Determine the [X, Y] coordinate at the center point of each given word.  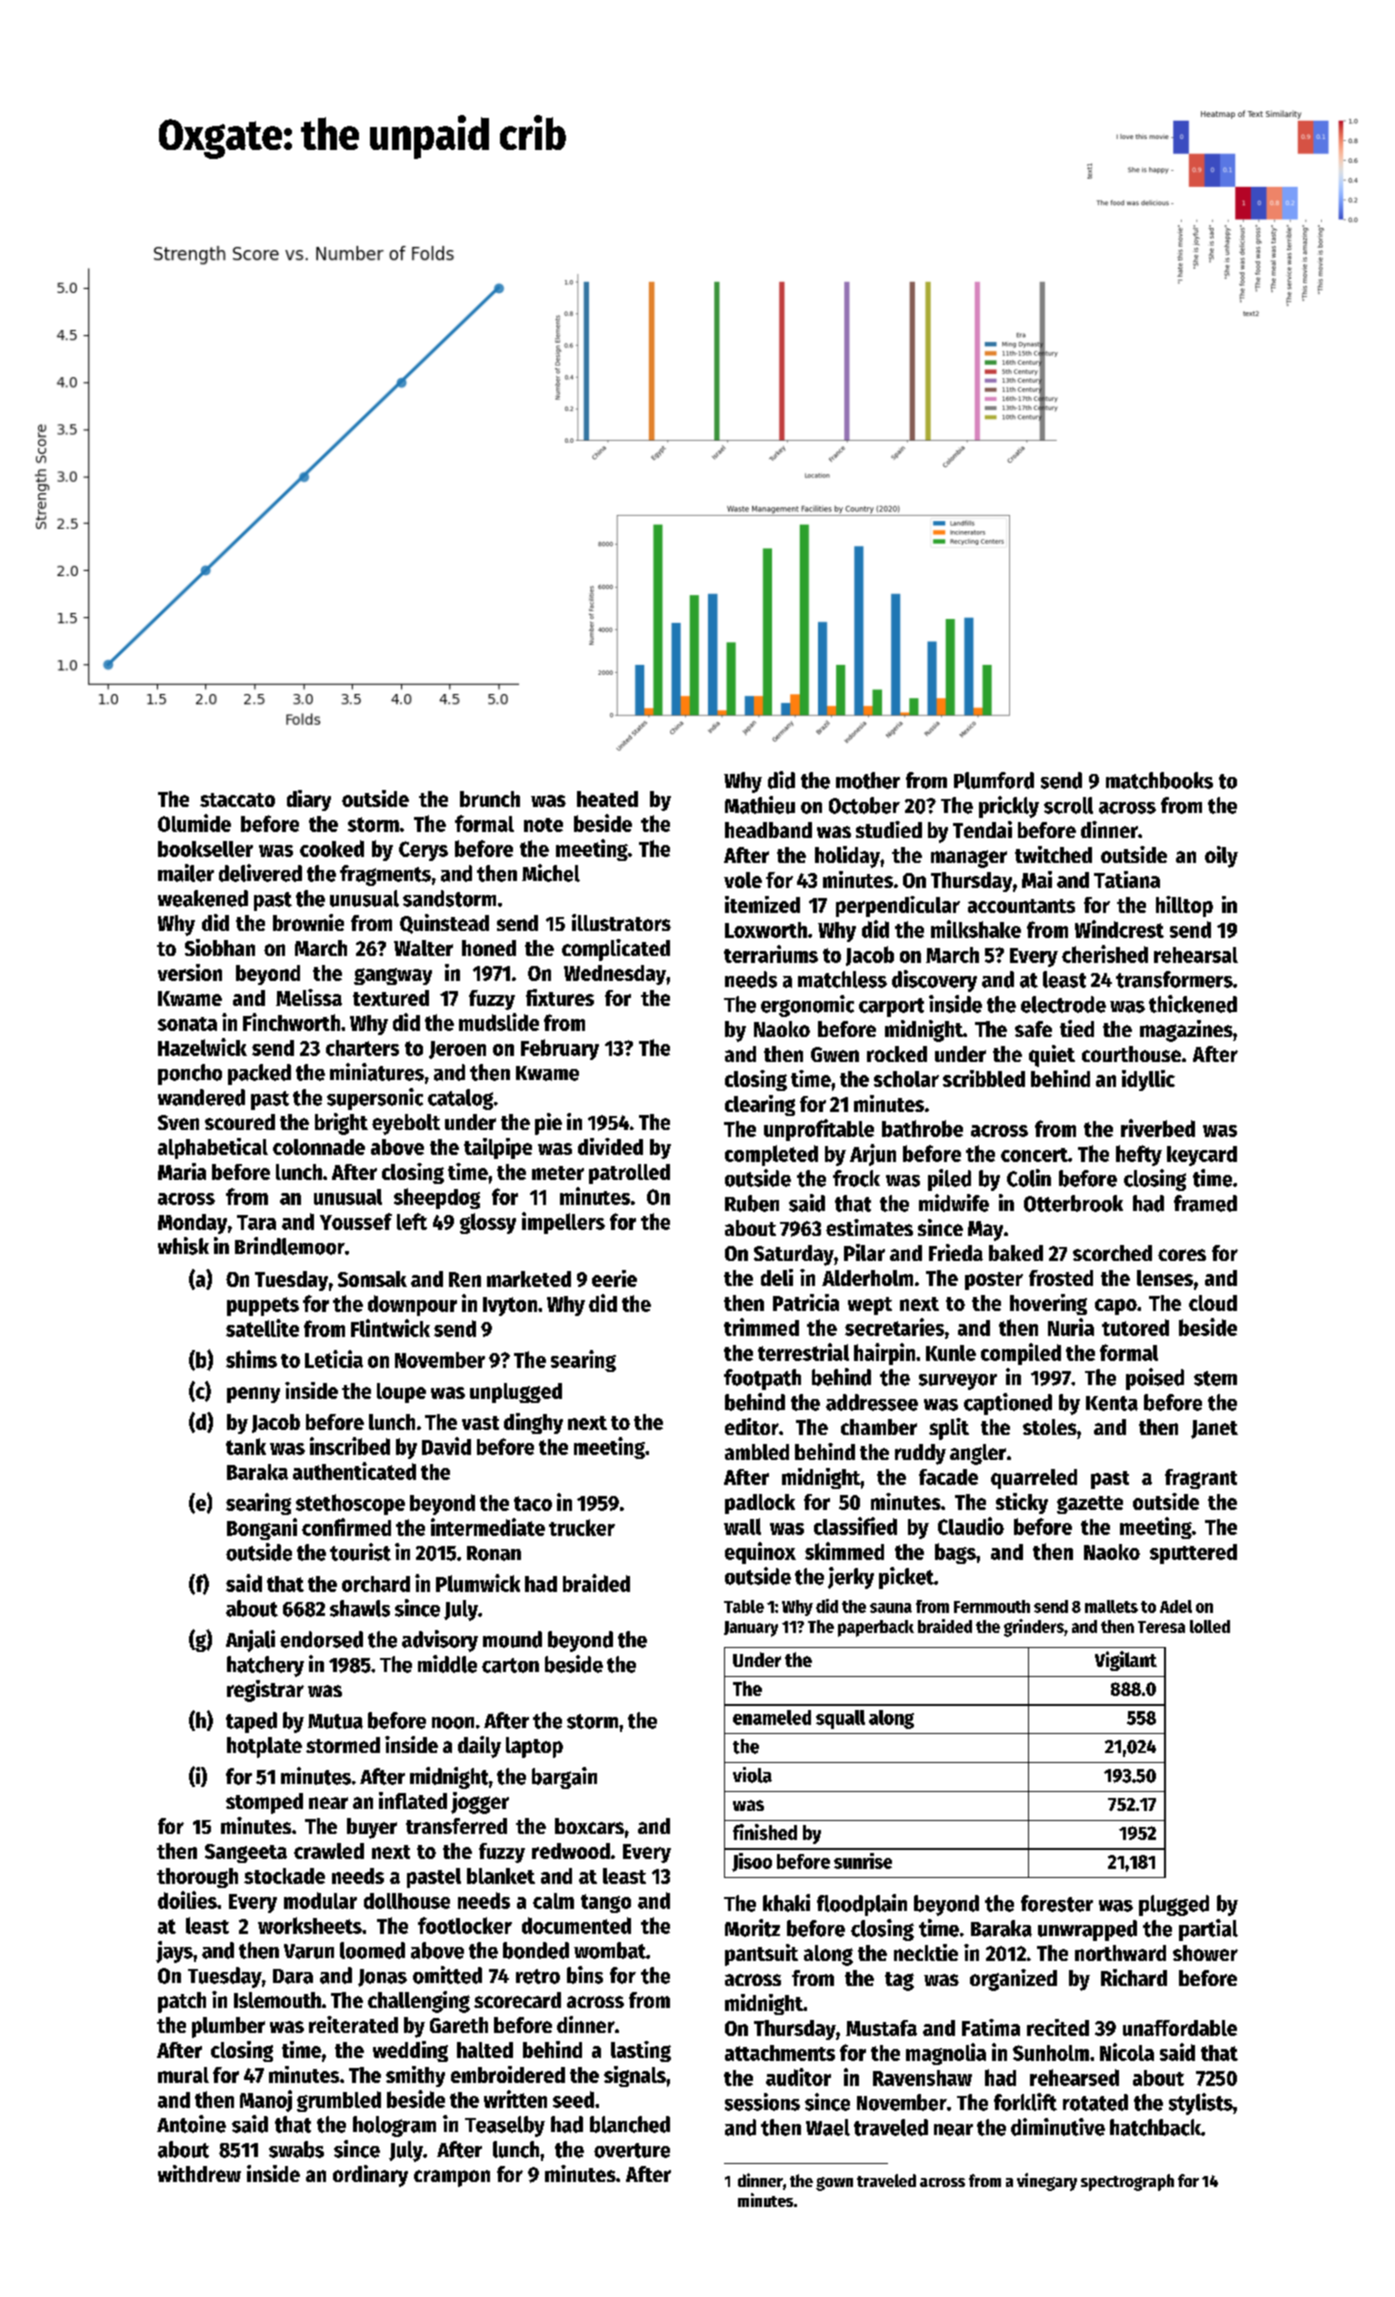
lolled [1210, 1626]
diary [309, 800]
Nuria [1071, 1327]
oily [1221, 857]
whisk [183, 1246]
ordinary [370, 2176]
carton [510, 1665]
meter [558, 1173]
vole [743, 880]
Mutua [335, 1721]
